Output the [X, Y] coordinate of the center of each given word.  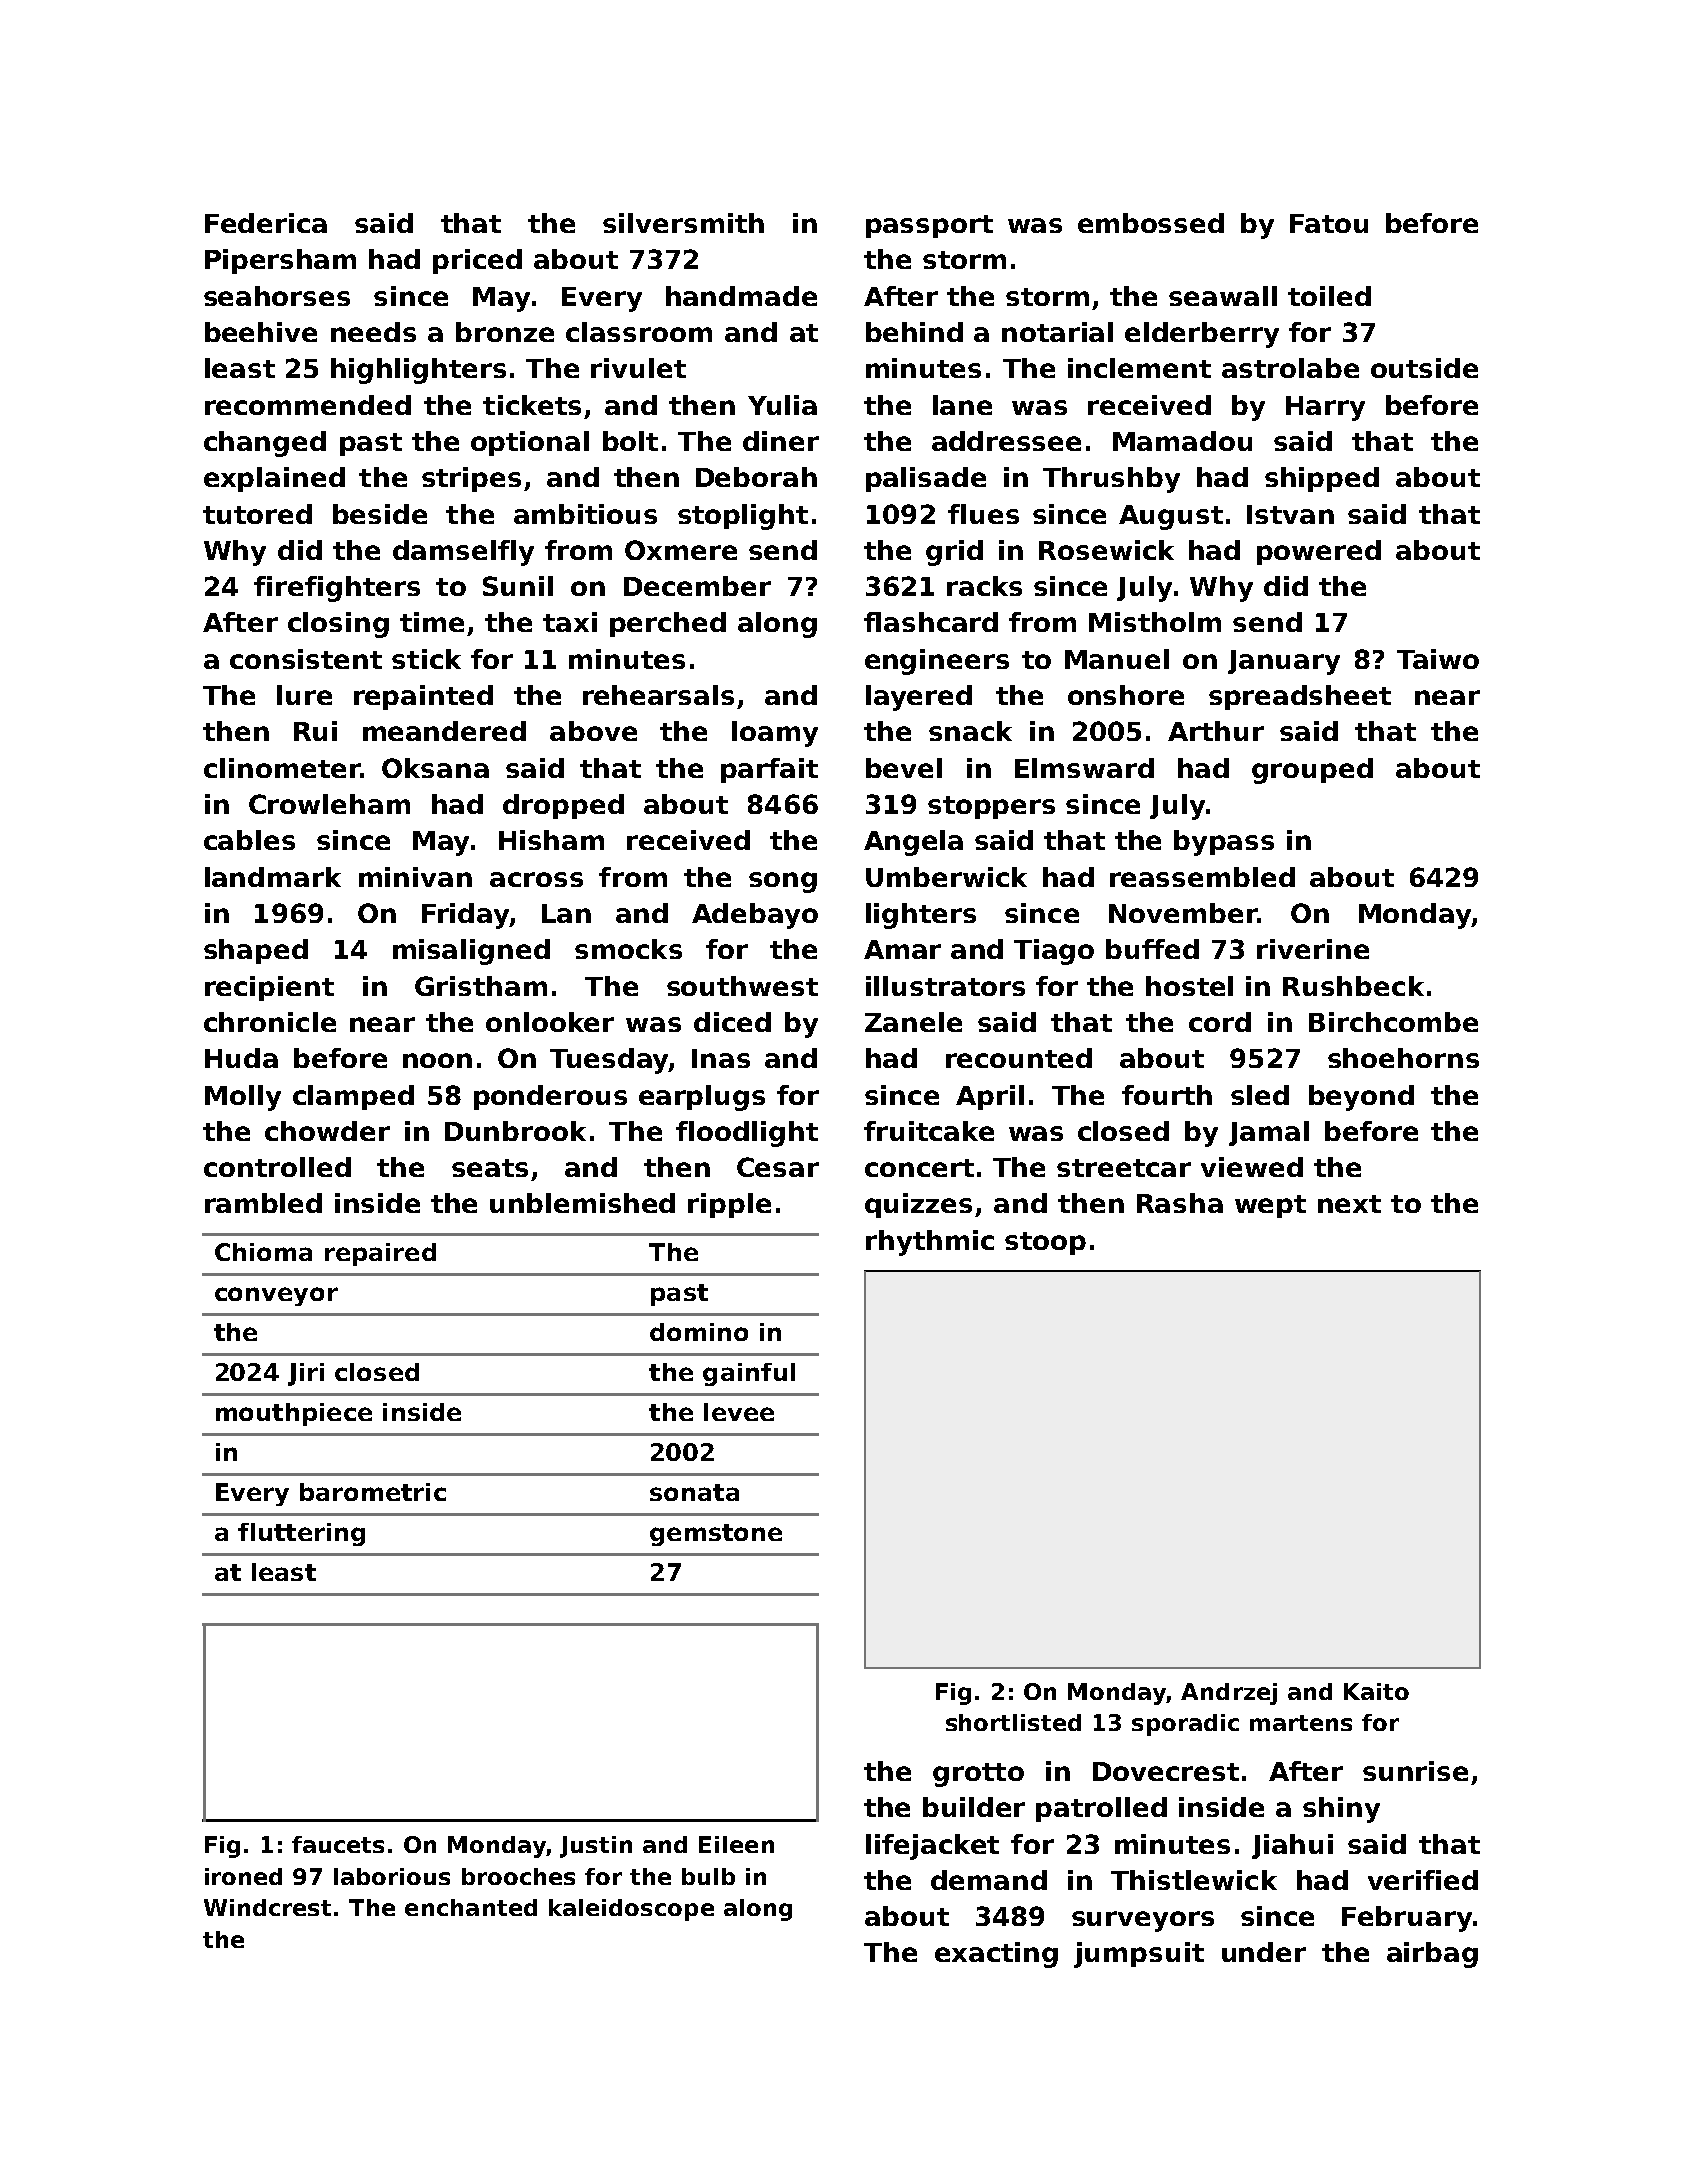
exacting [996, 1955]
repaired [380, 1254]
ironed [243, 1876]
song [783, 882]
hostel [1189, 986]
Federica [266, 223]
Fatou [1329, 223]
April [990, 1097]
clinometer [282, 768]
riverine [1313, 949]
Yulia [782, 405]
